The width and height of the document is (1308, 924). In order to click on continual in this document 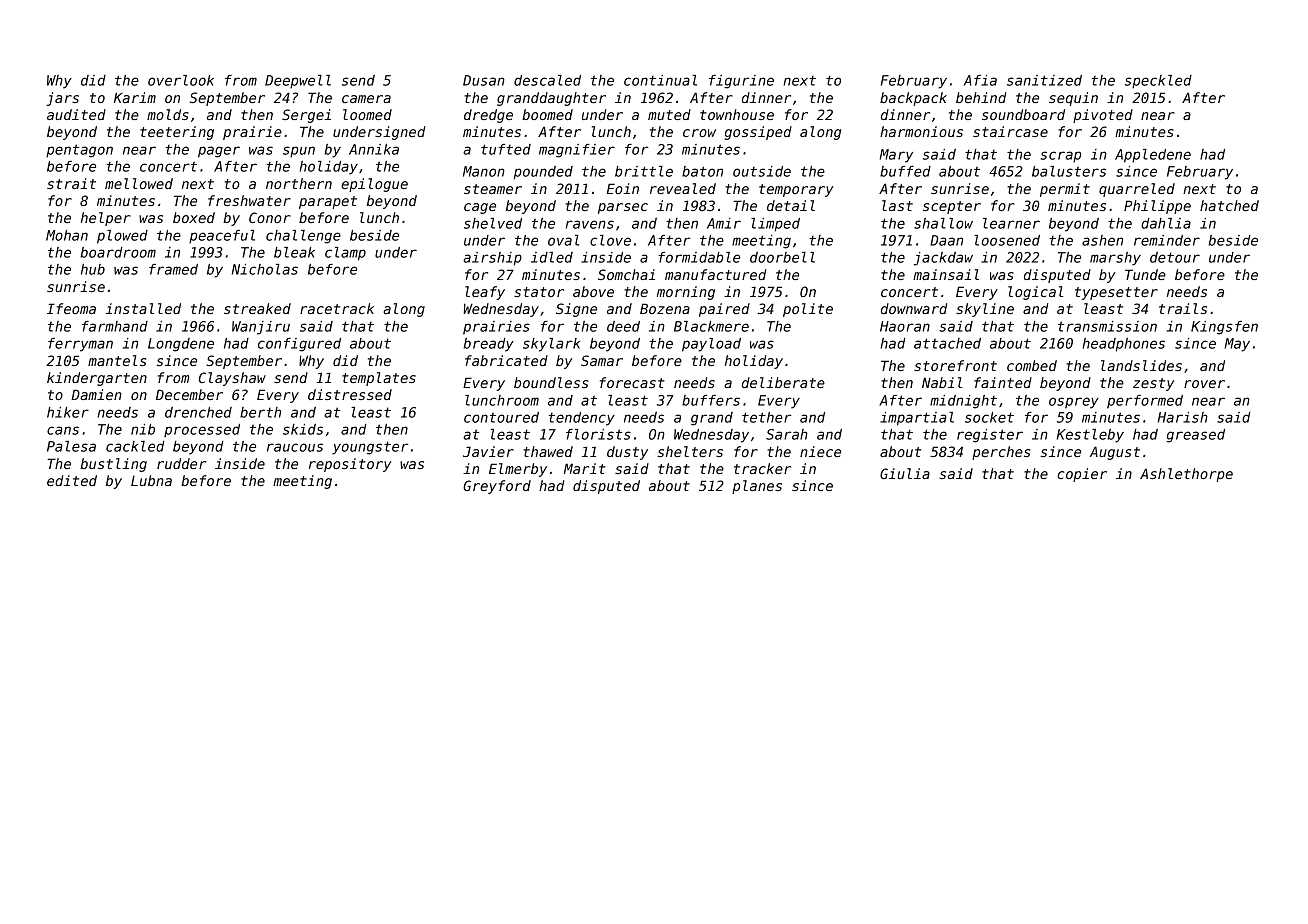, I will do `click(660, 80)`.
